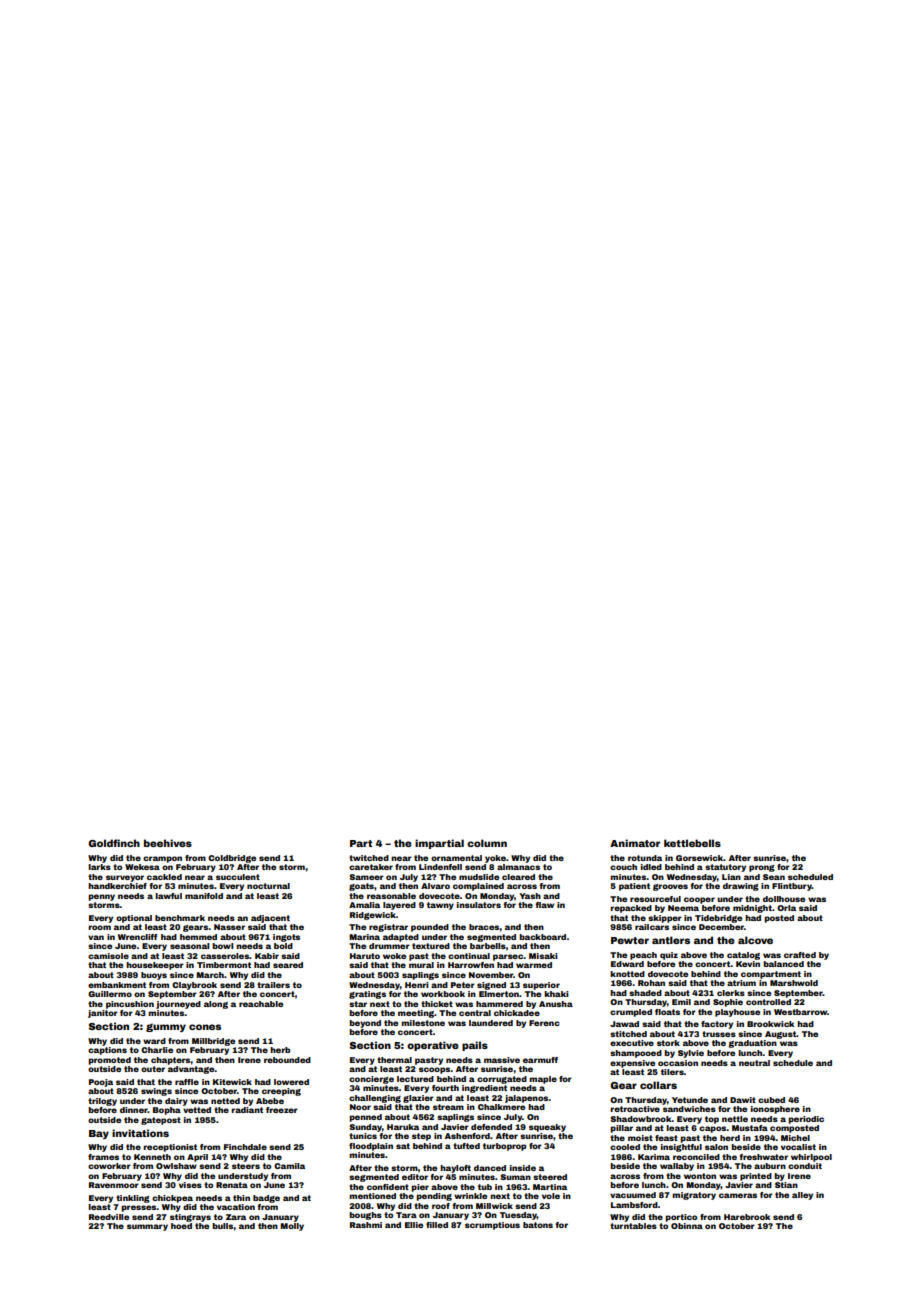 The image size is (924, 1308). Describe the element at coordinates (114, 843) in the screenshot. I see `Goldfinch` at that location.
